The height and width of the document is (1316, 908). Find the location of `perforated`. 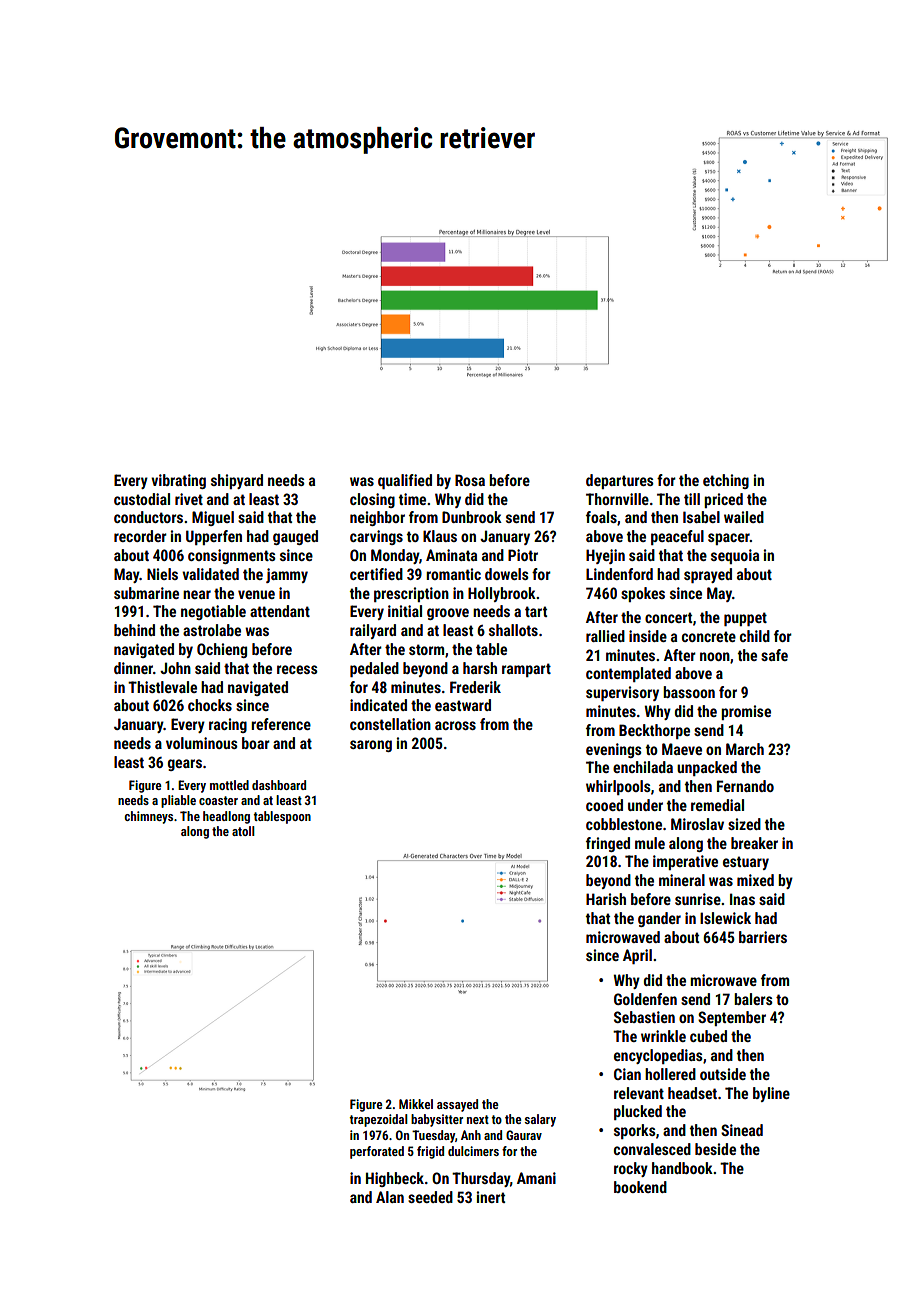

perforated is located at coordinates (377, 1152).
